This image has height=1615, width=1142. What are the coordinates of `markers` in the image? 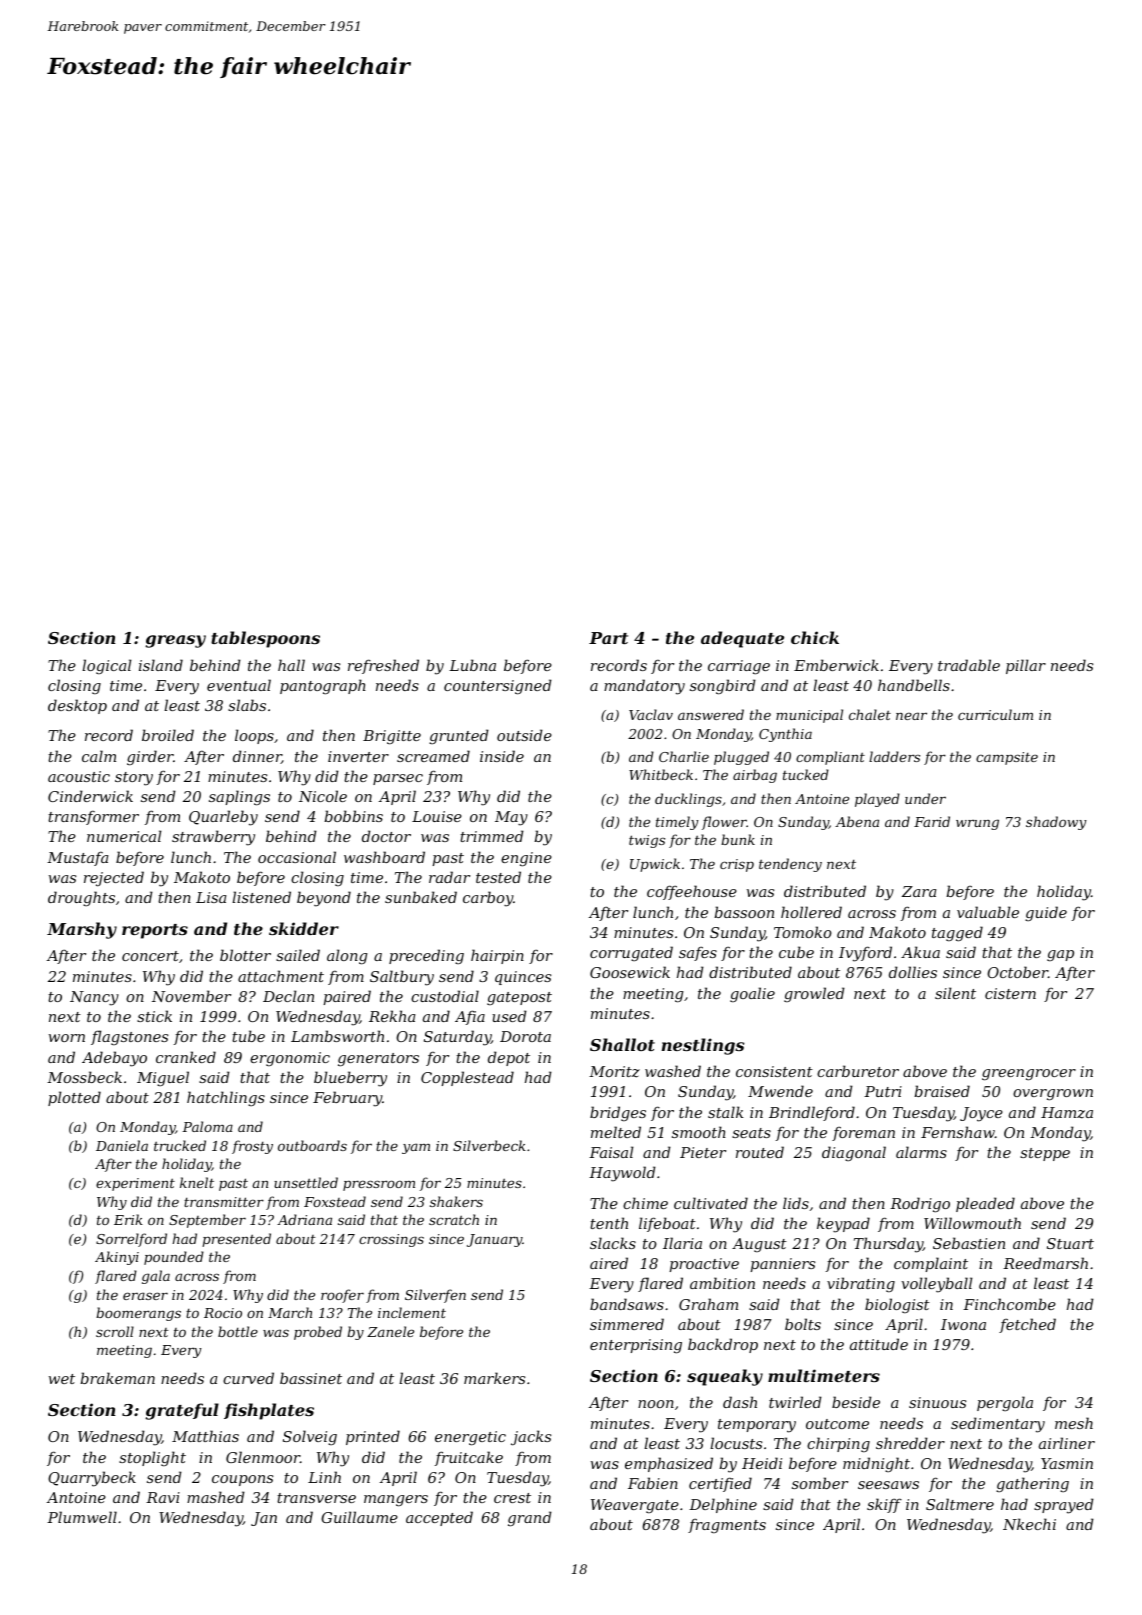 It's located at (494, 1378).
